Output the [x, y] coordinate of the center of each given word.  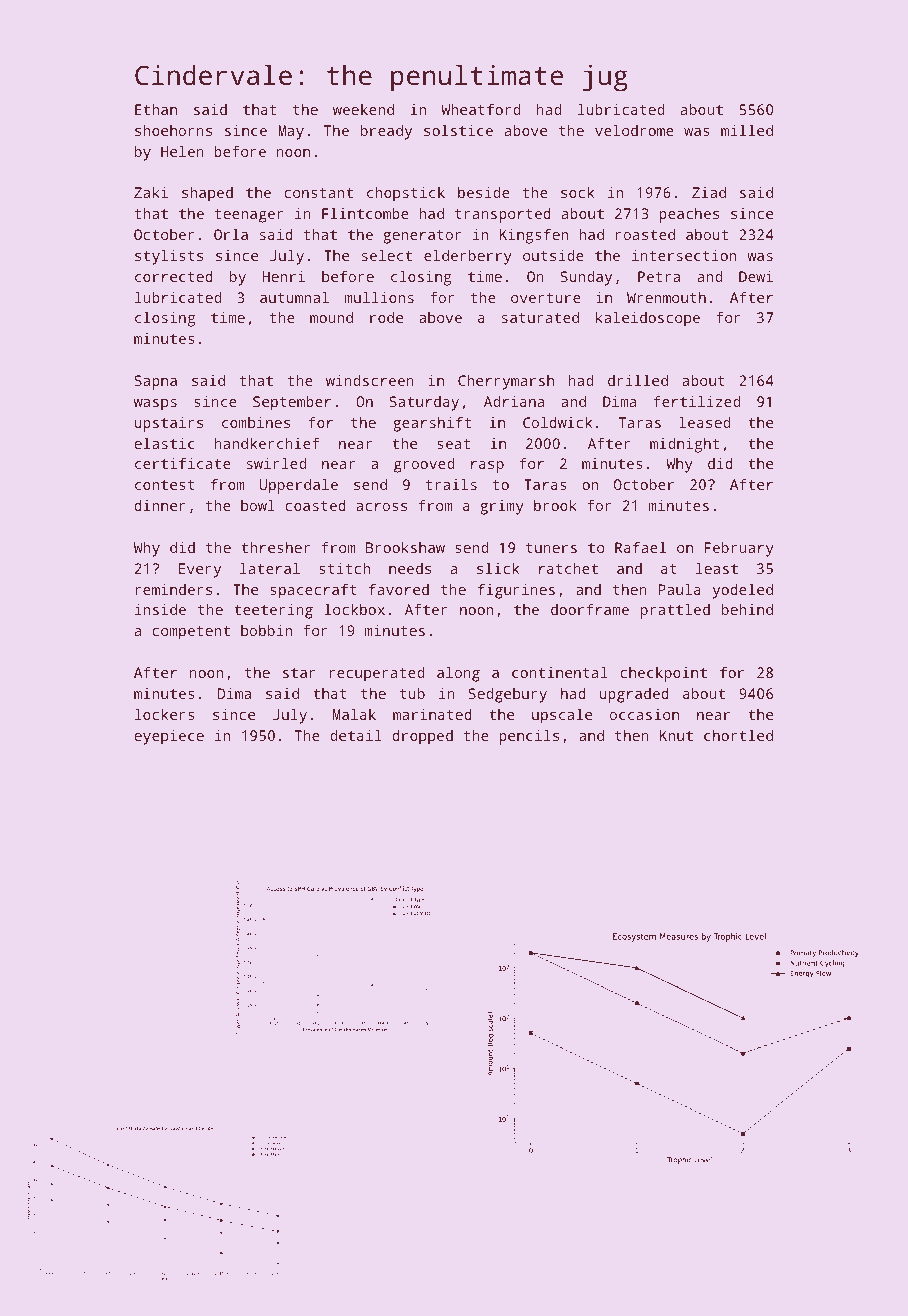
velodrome [634, 130]
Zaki [151, 192]
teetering [273, 611]
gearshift [432, 424]
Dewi [756, 276]
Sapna [156, 382]
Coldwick [557, 422]
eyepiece [169, 737]
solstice [458, 130]
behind [747, 609]
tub [412, 693]
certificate [183, 463]
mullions [379, 297]
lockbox [355, 609]
